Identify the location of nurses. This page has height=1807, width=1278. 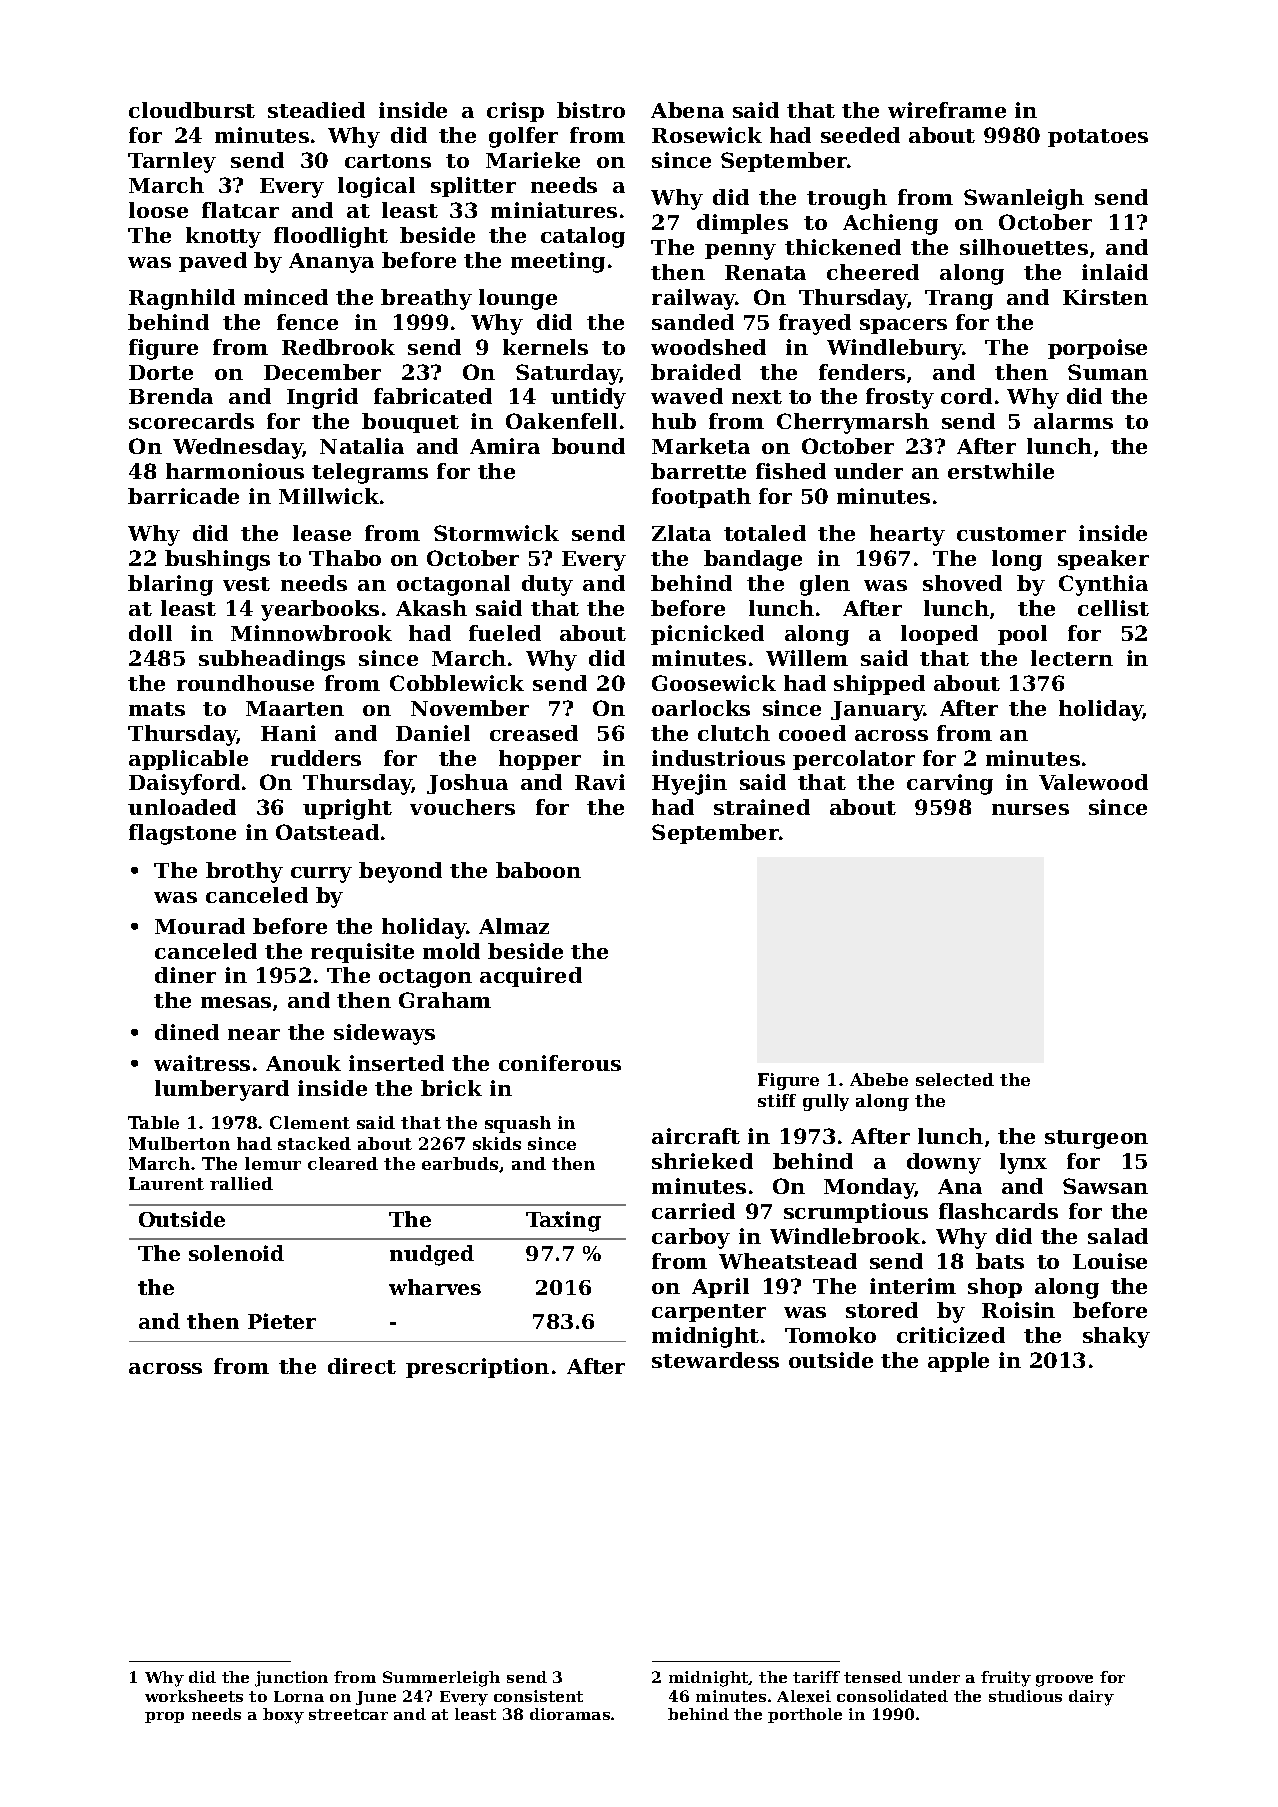
(1030, 809).
